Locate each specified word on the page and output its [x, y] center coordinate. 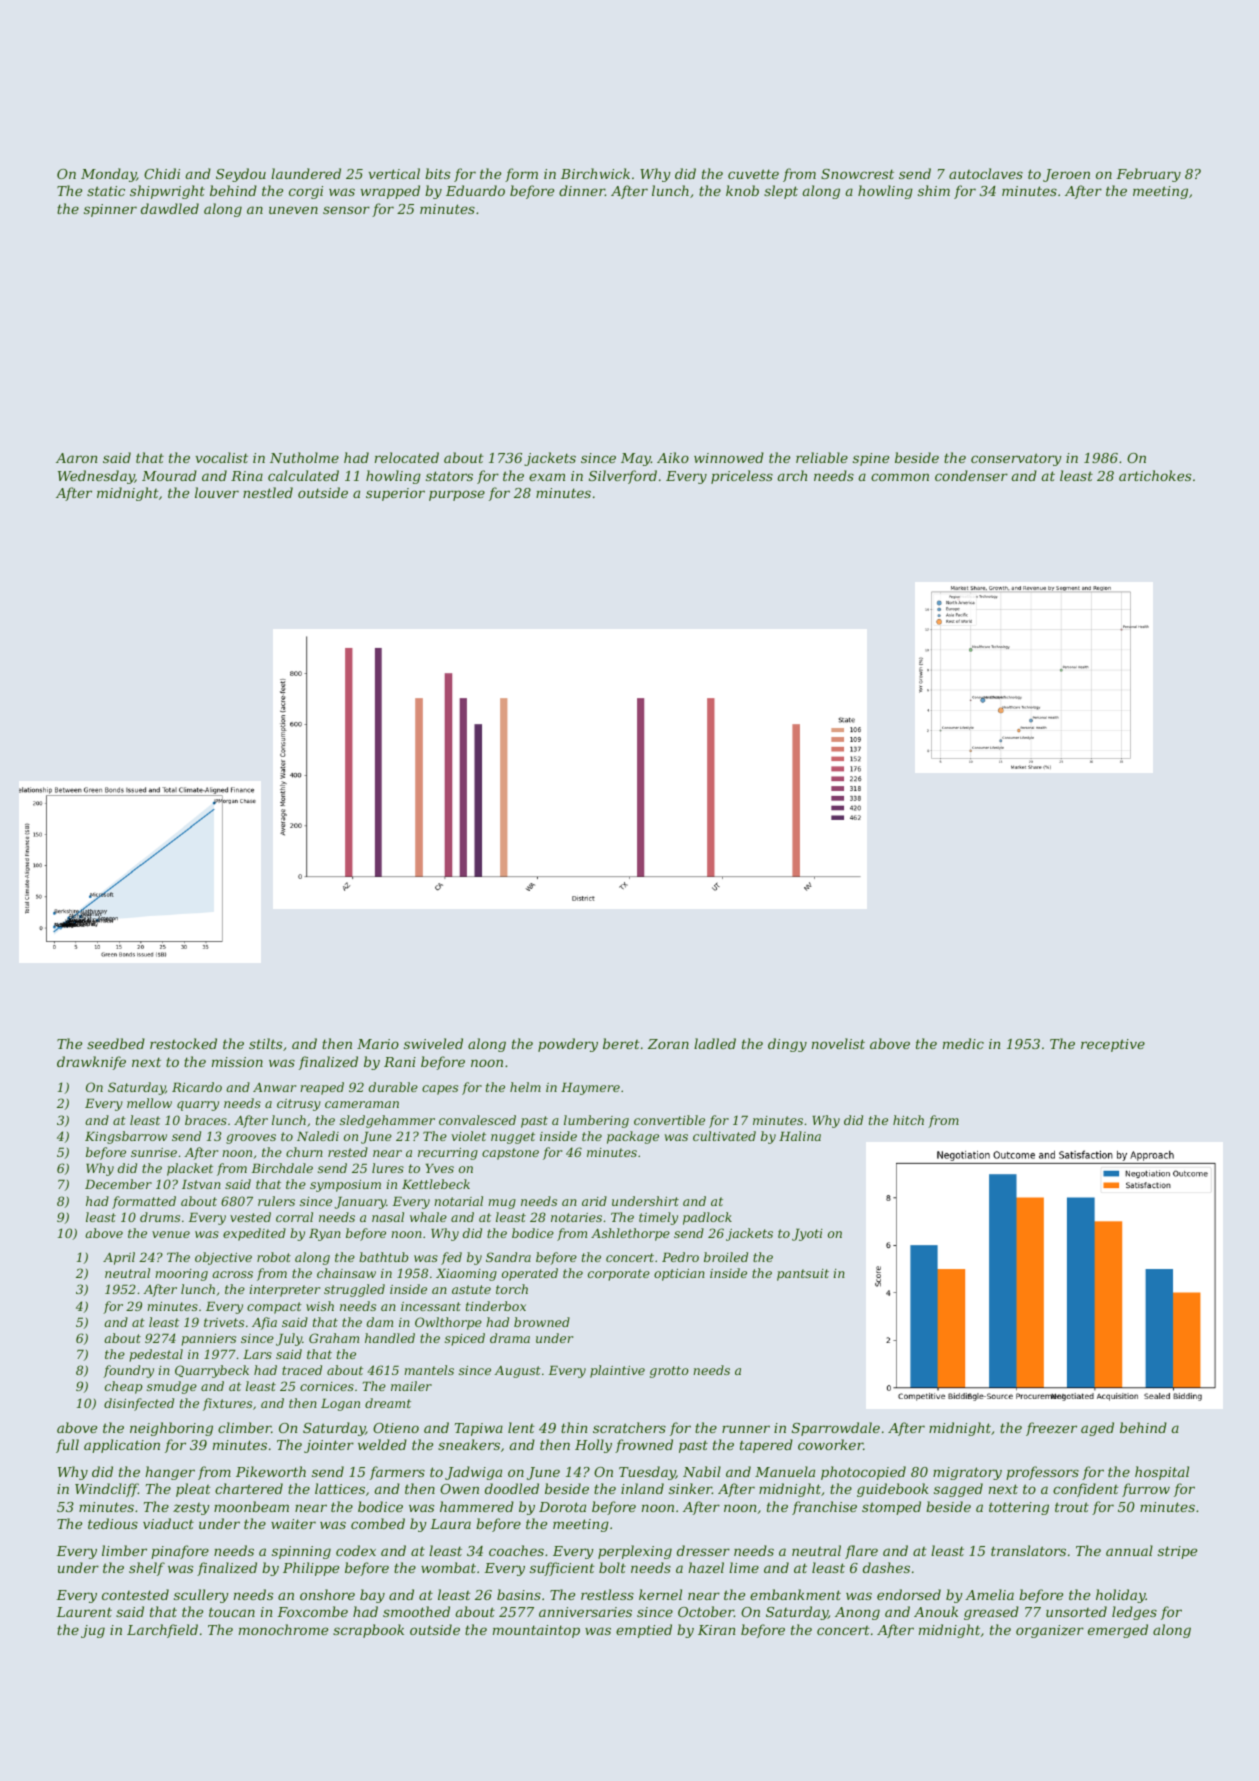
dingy [787, 1045]
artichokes [1155, 475]
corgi [306, 192]
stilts [265, 1043]
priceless [742, 477]
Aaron [76, 458]
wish [320, 1306]
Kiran [716, 1630]
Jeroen [1066, 175]
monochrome [283, 1629]
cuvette [753, 174]
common [900, 477]
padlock [707, 1218]
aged [1097, 1429]
